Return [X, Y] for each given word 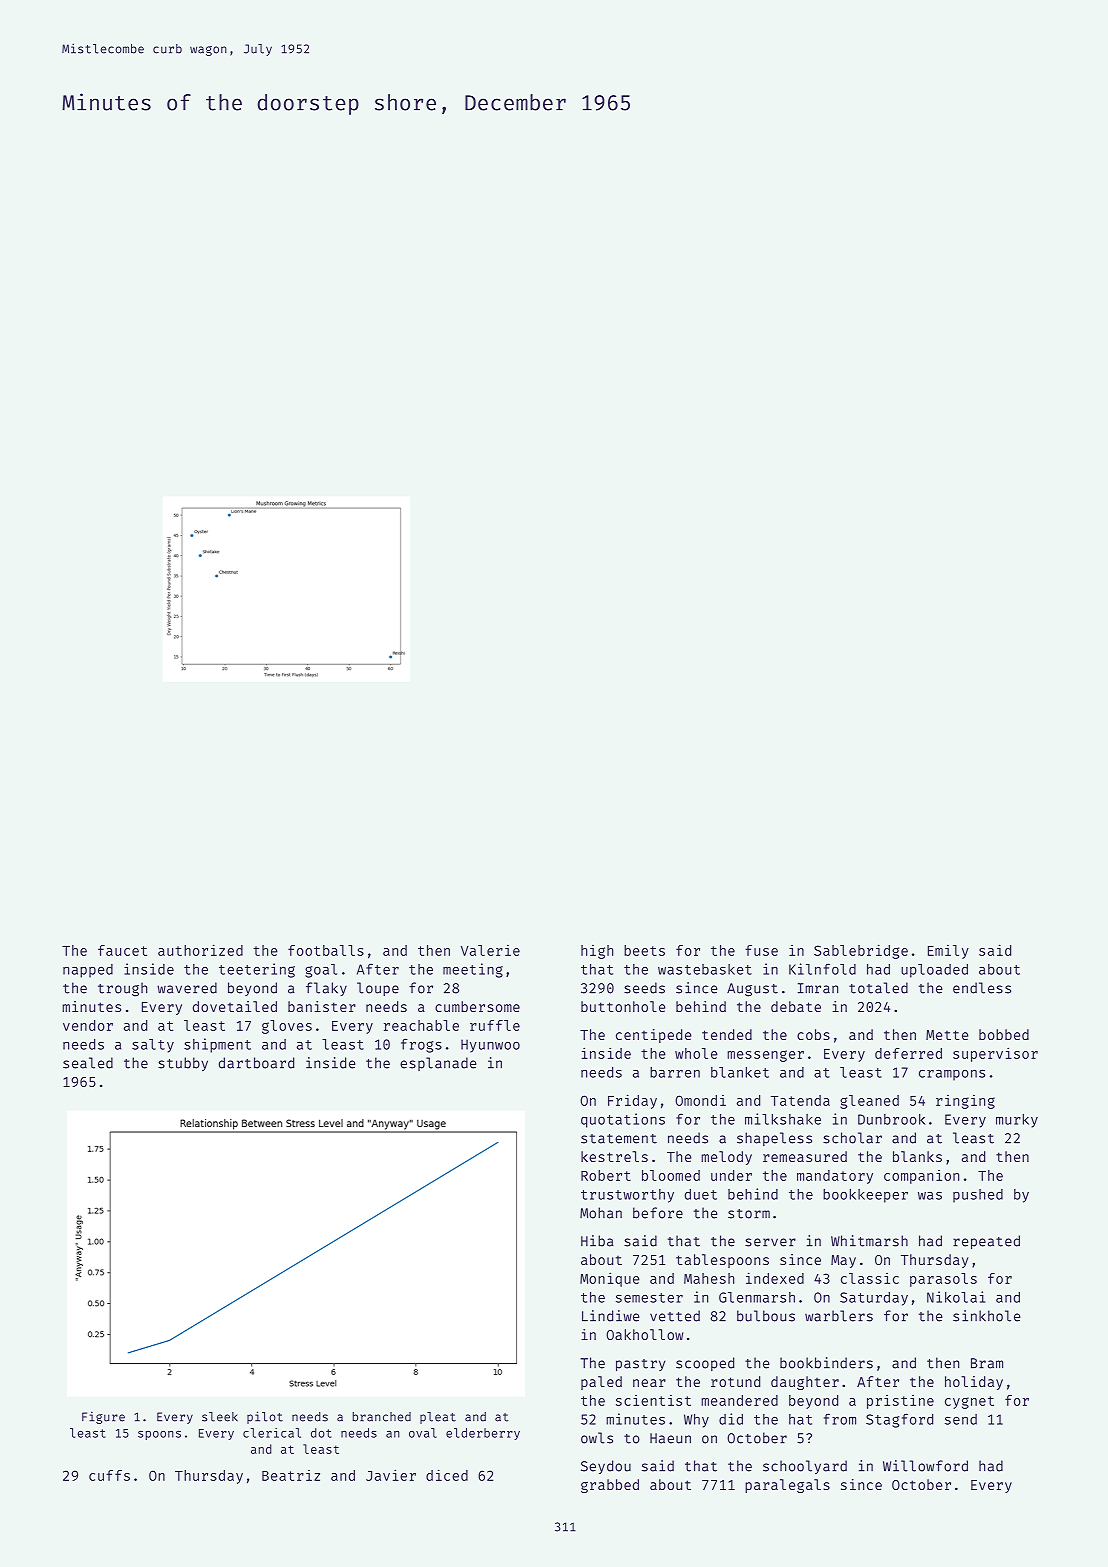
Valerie [490, 950]
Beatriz [291, 1475]
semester [649, 1298]
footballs [326, 950]
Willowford [925, 1466]
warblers [839, 1316]
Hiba [597, 1241]
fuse [761, 950]
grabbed [610, 1486]
